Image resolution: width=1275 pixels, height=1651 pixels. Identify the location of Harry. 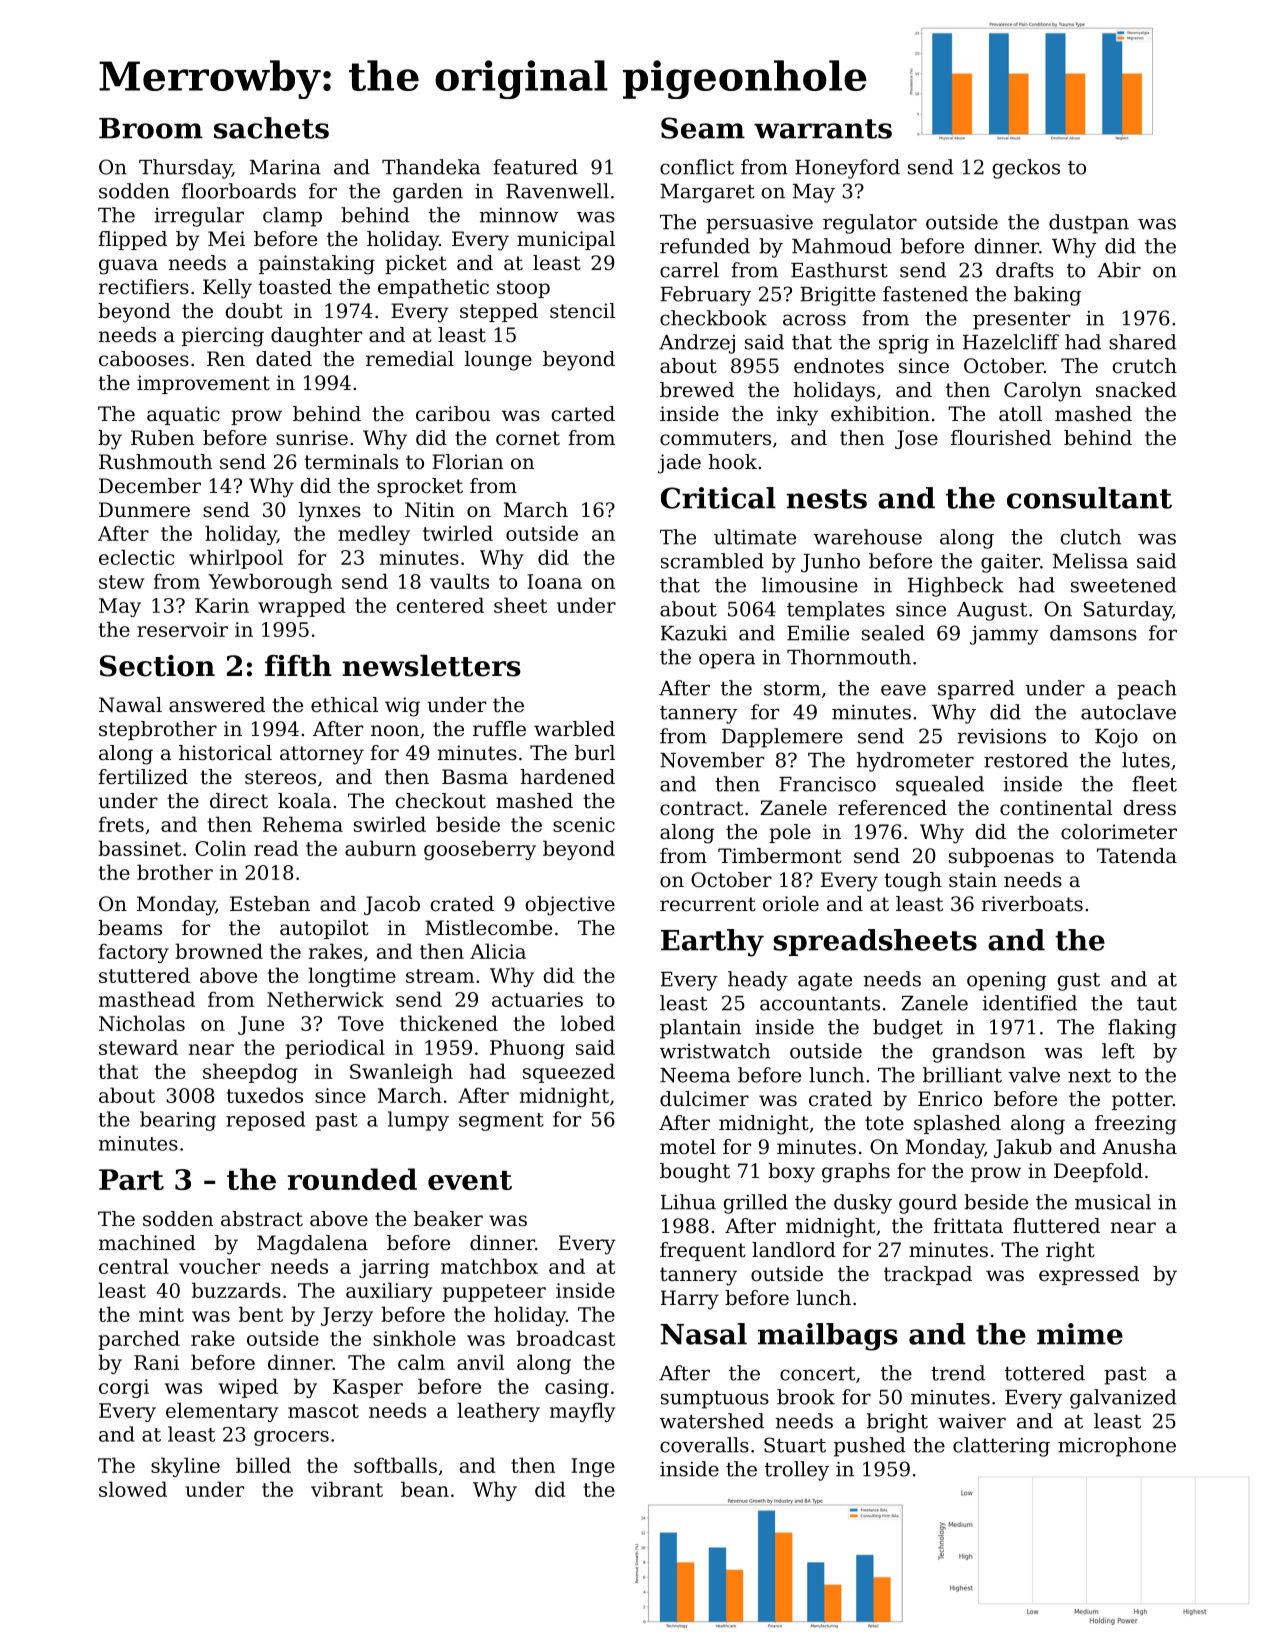
(690, 1300).
